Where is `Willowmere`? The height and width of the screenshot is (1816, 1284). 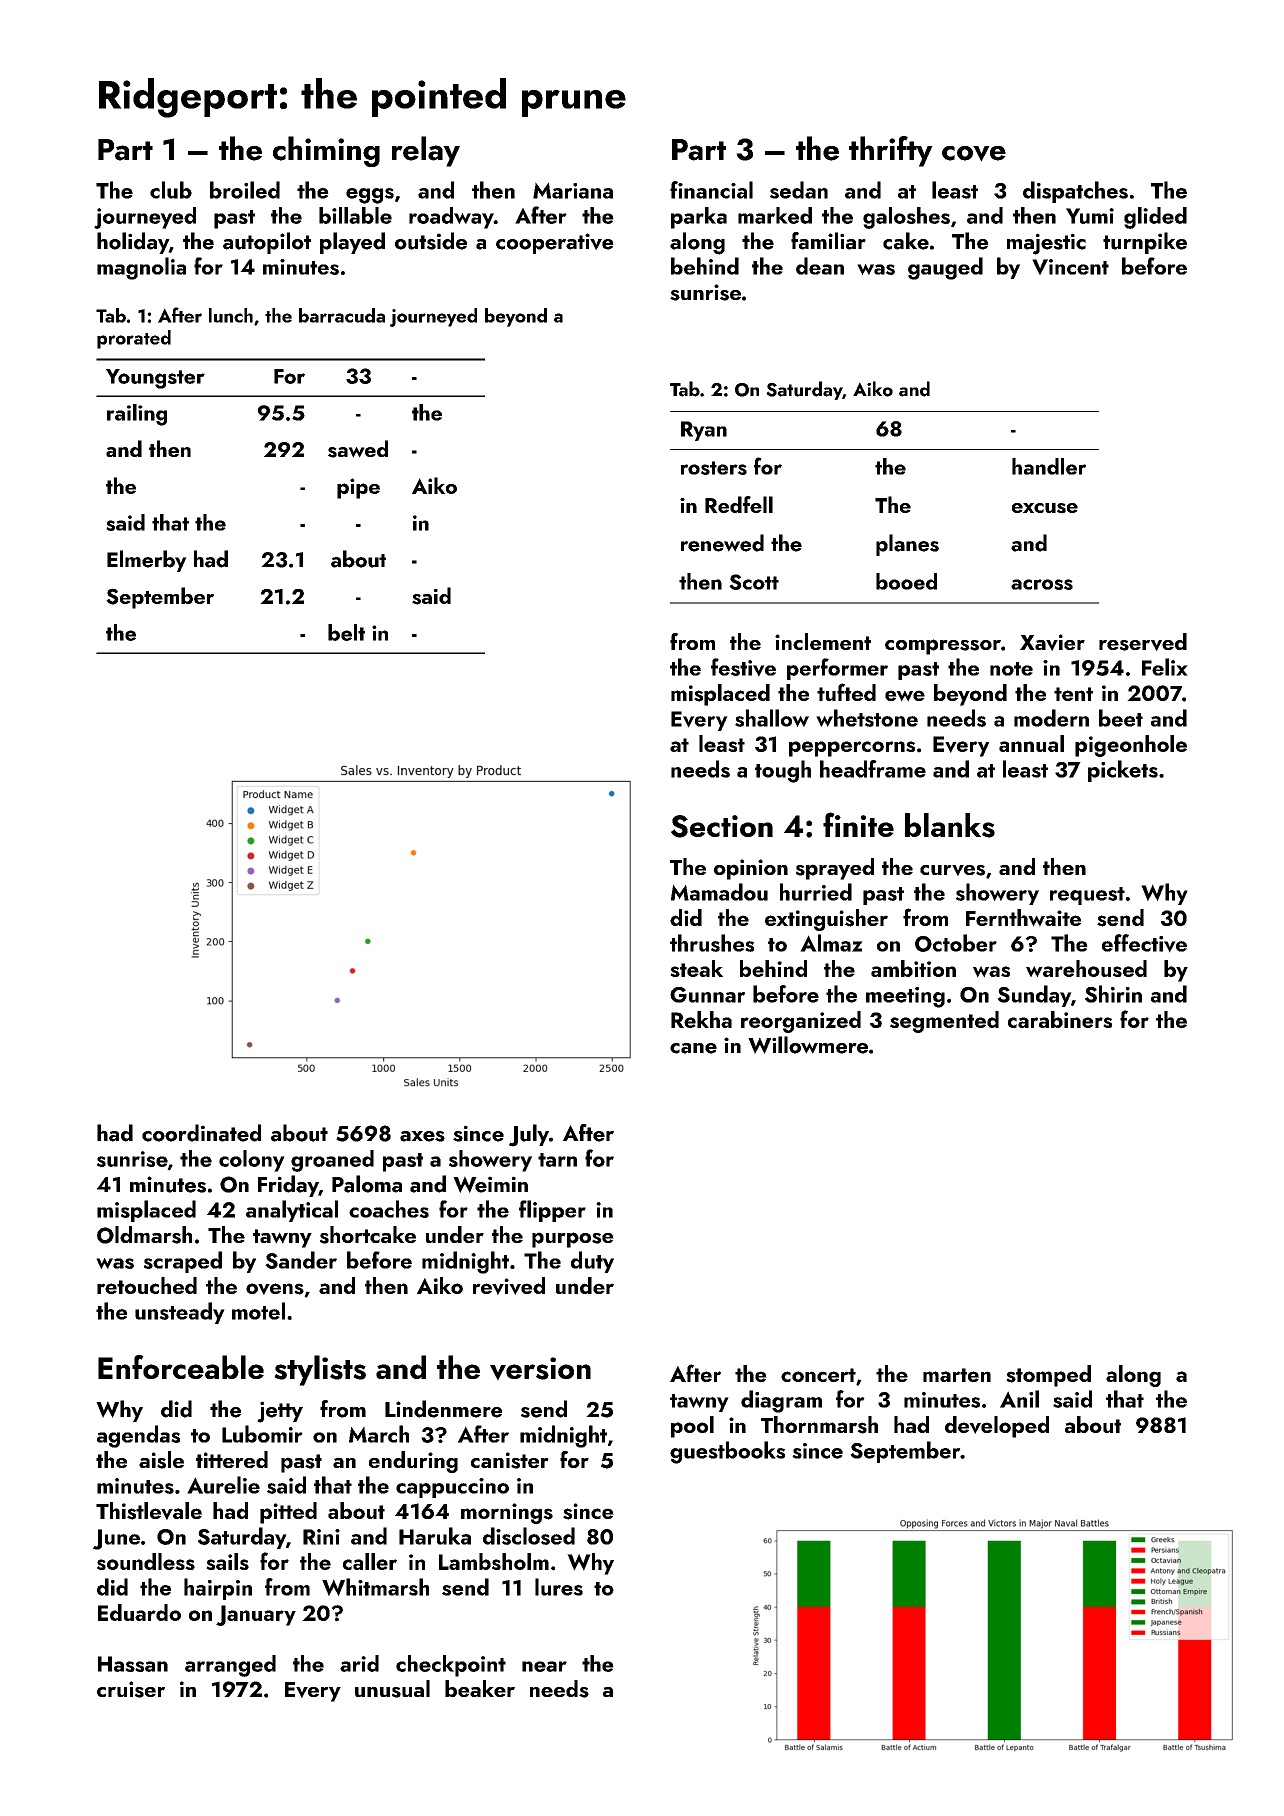
Willowmere is located at coordinates (808, 1045).
